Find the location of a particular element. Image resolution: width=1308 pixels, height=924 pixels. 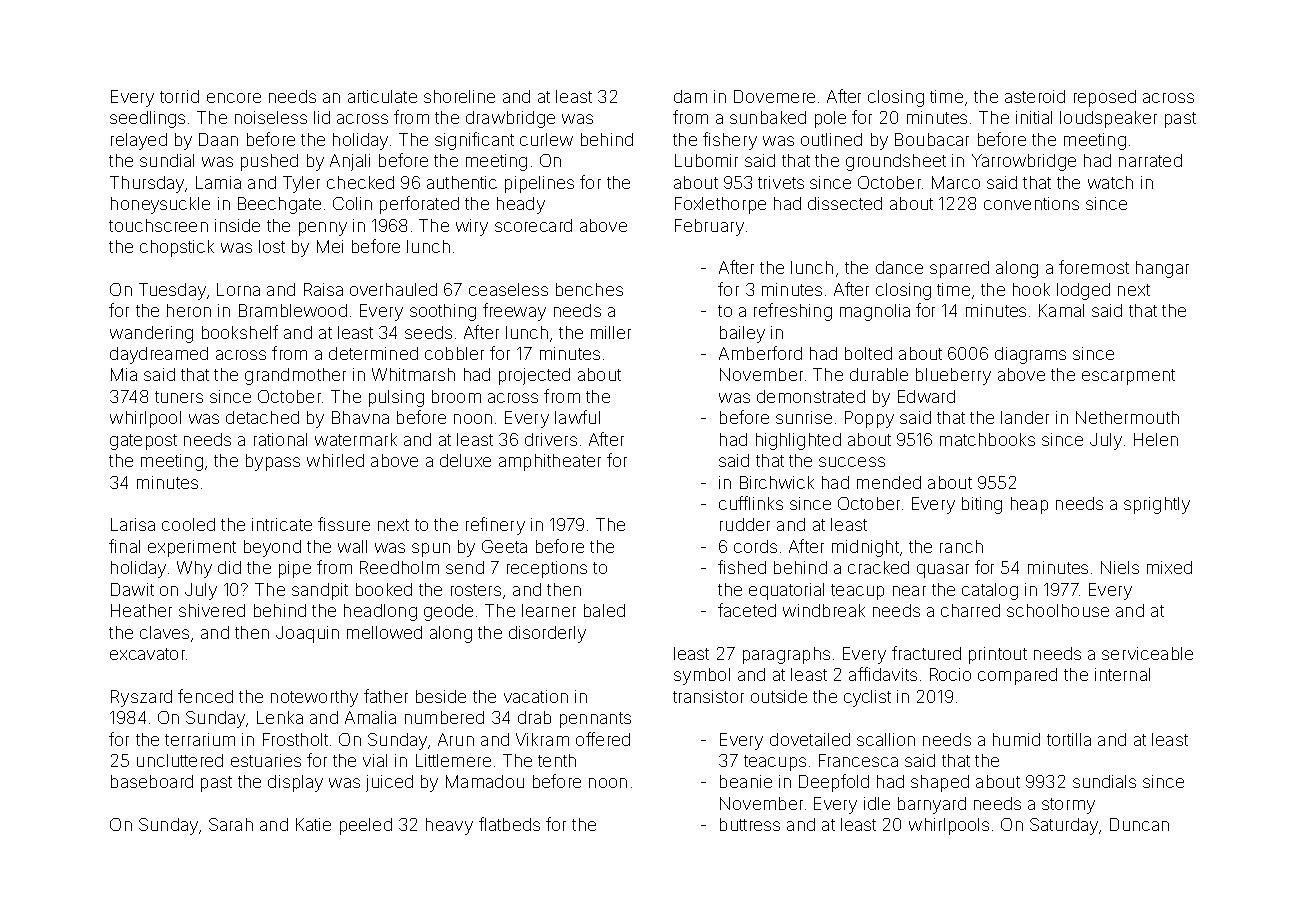

fissure is located at coordinates (344, 524).
